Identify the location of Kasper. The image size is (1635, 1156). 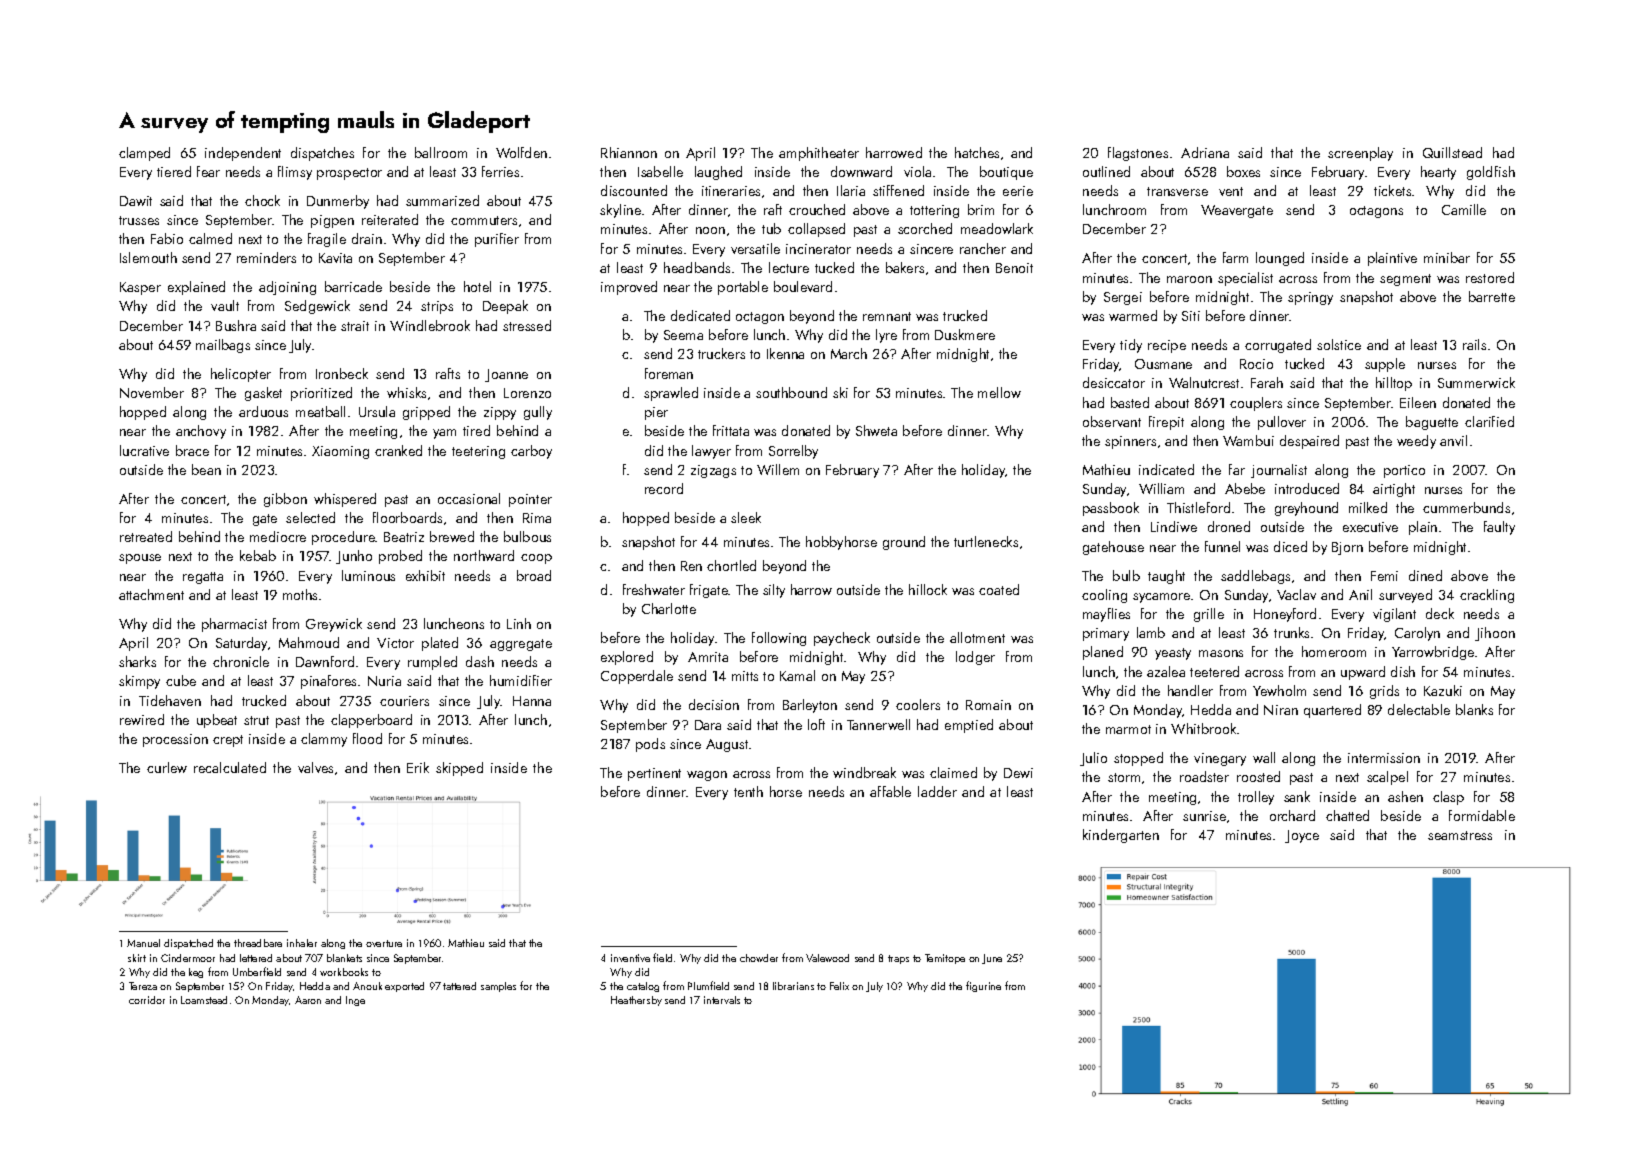
(140, 288).
